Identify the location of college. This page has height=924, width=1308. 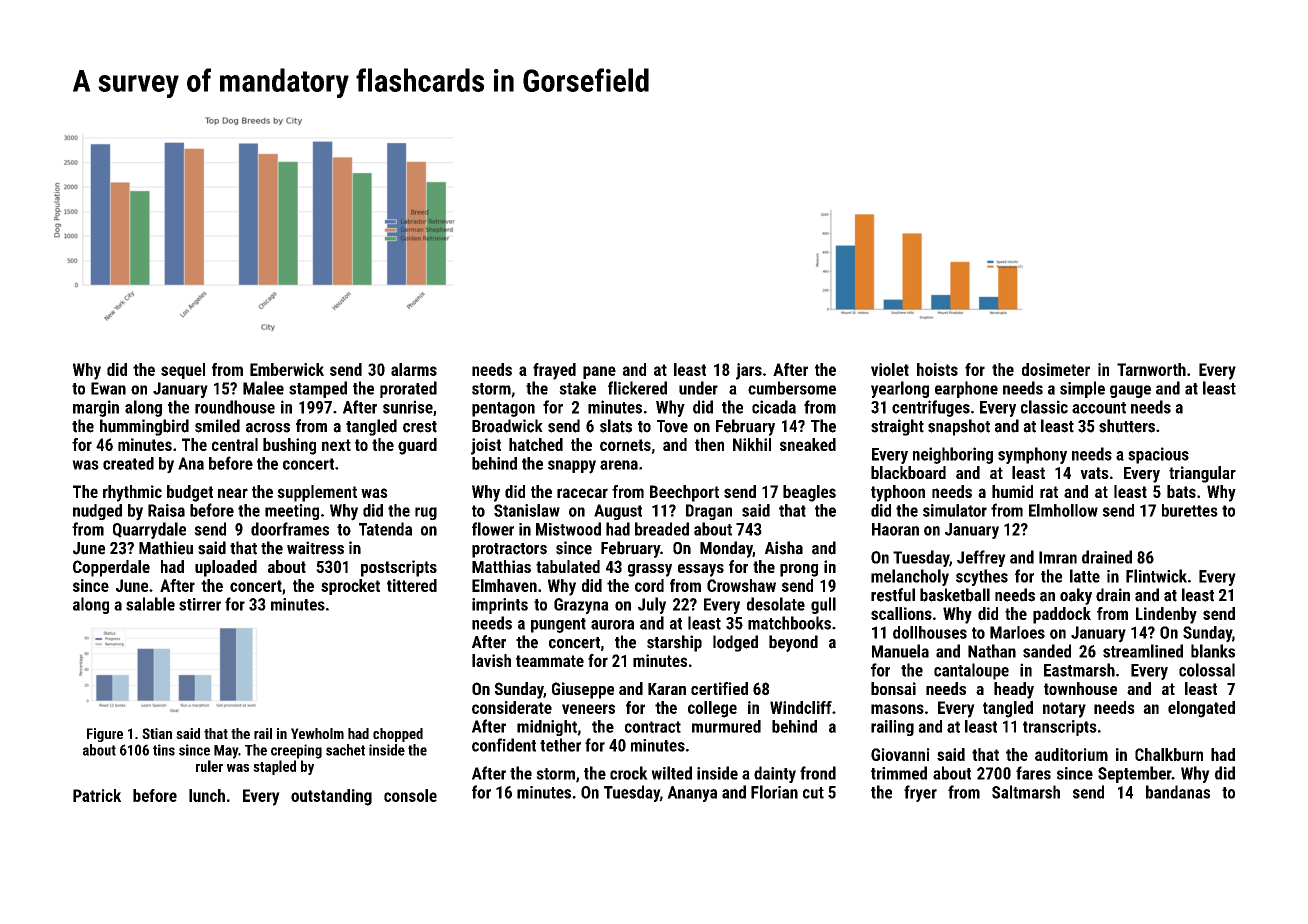
(712, 709).
